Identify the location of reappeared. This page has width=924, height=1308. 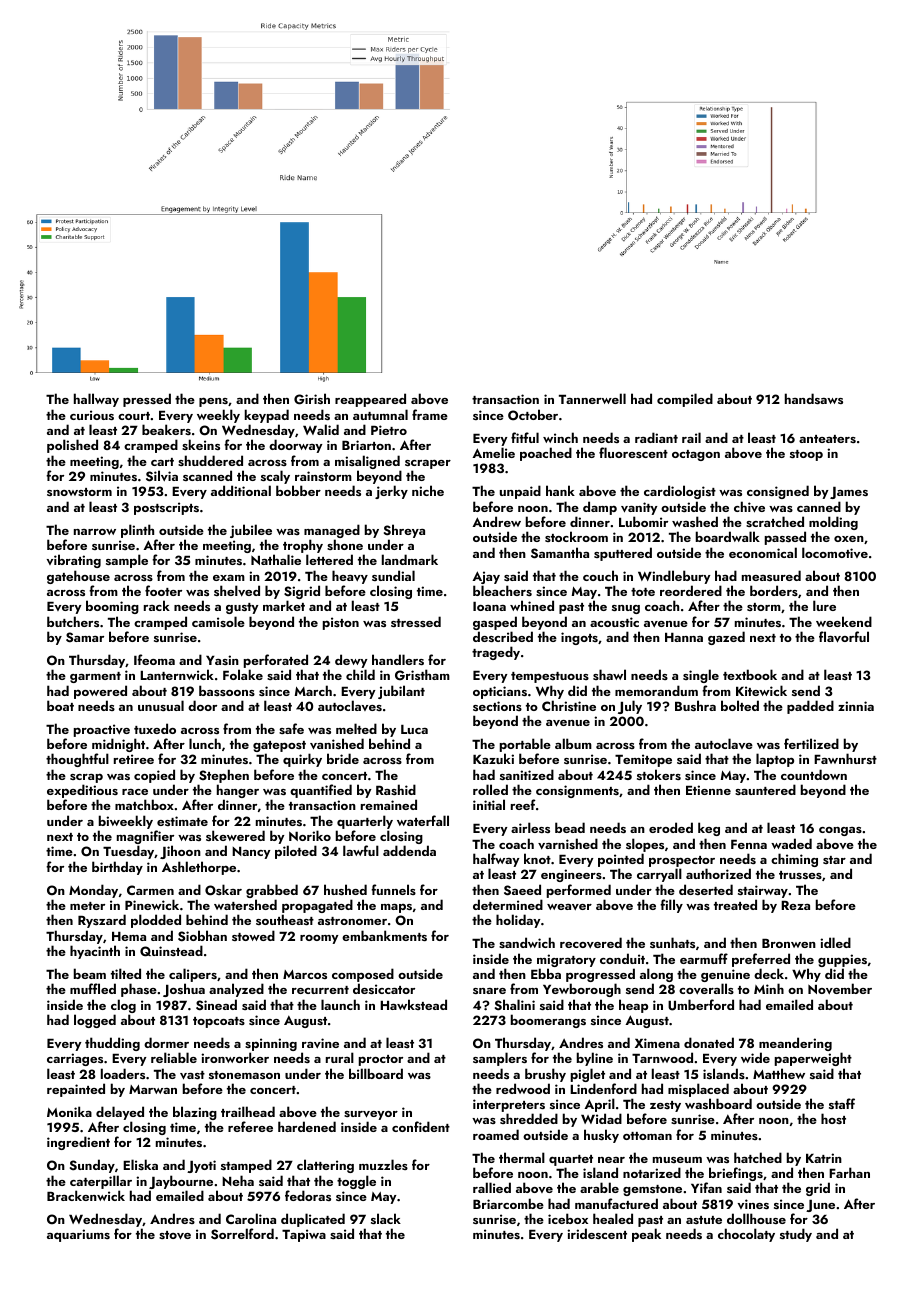
(370, 400).
